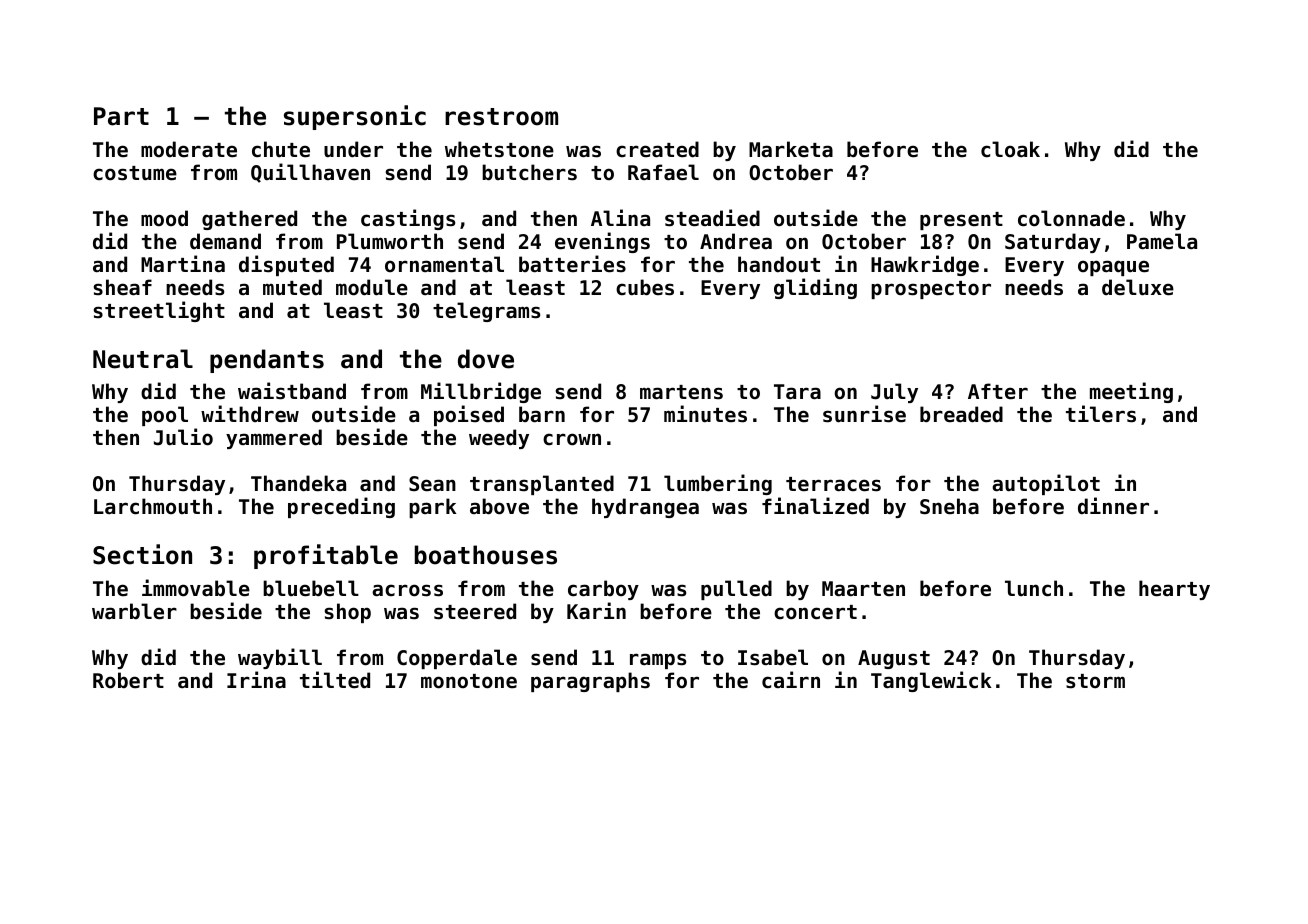 Image resolution: width=1308 pixels, height=924 pixels. I want to click on monotone, so click(469, 681).
